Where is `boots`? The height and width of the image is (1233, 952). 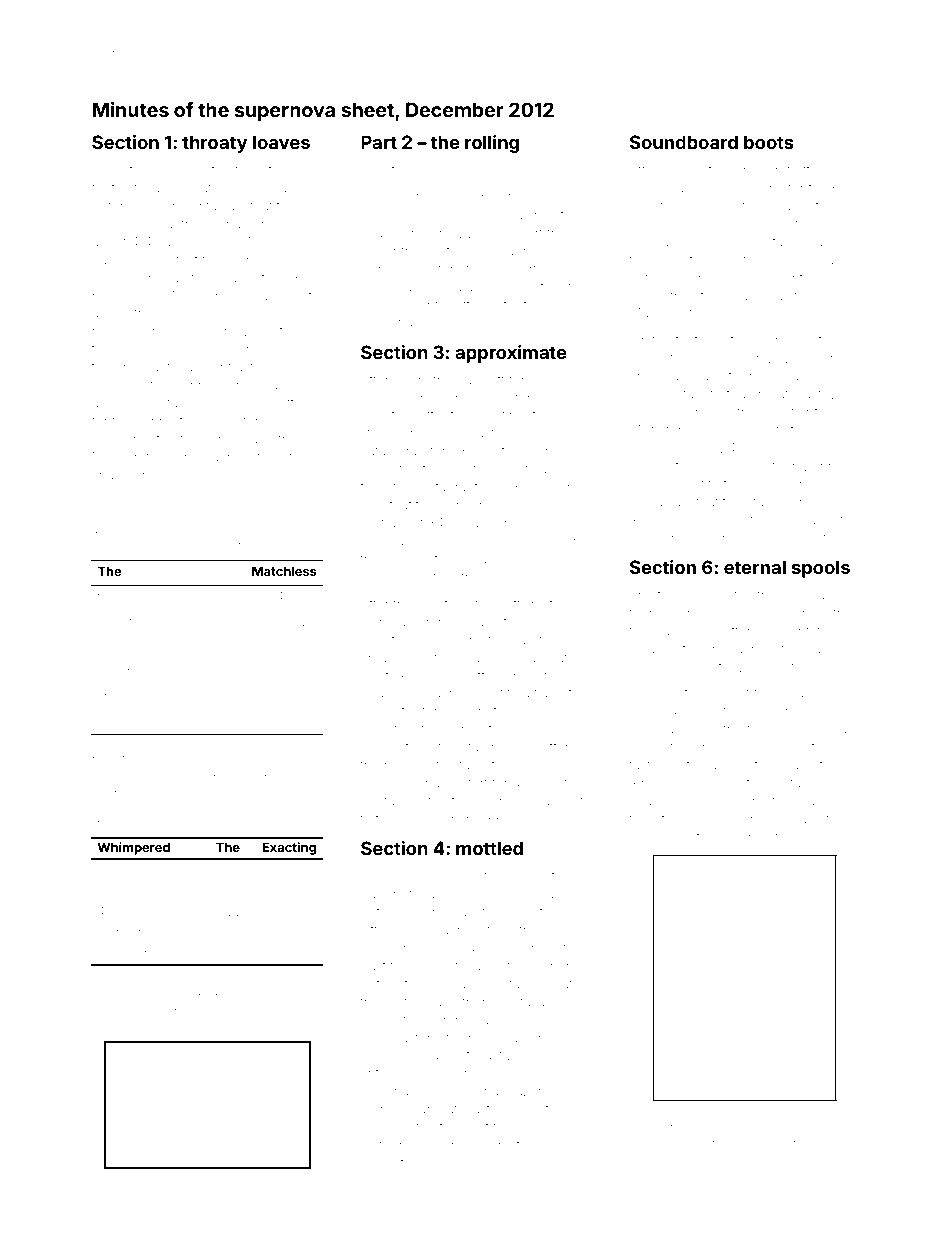
boots is located at coordinates (769, 142).
